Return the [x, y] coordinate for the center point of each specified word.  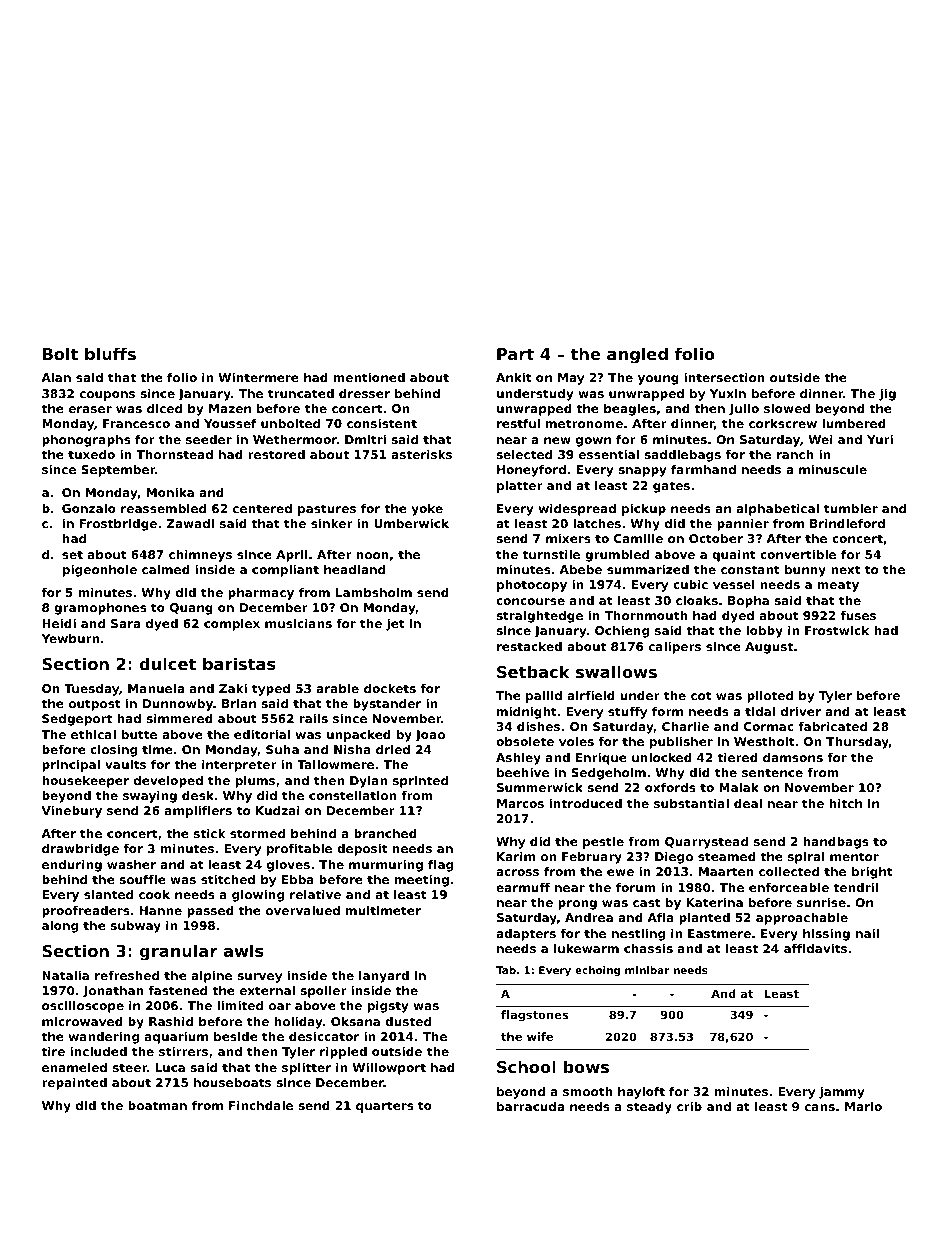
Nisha [352, 749]
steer [130, 1067]
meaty [838, 586]
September [118, 471]
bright [872, 873]
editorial [262, 734]
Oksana [355, 1021]
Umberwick [411, 523]
